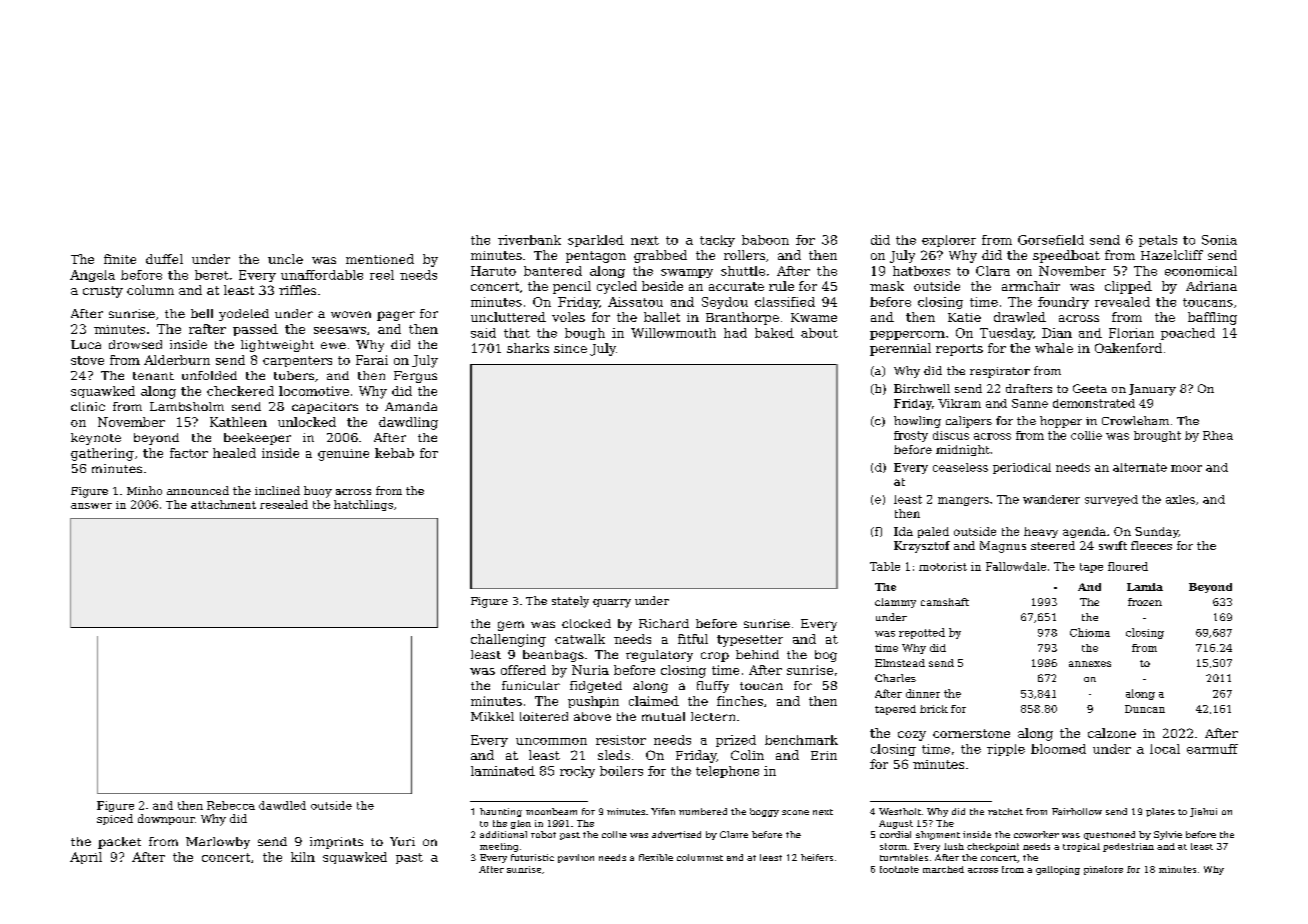  I want to click on accurate, so click(736, 286).
